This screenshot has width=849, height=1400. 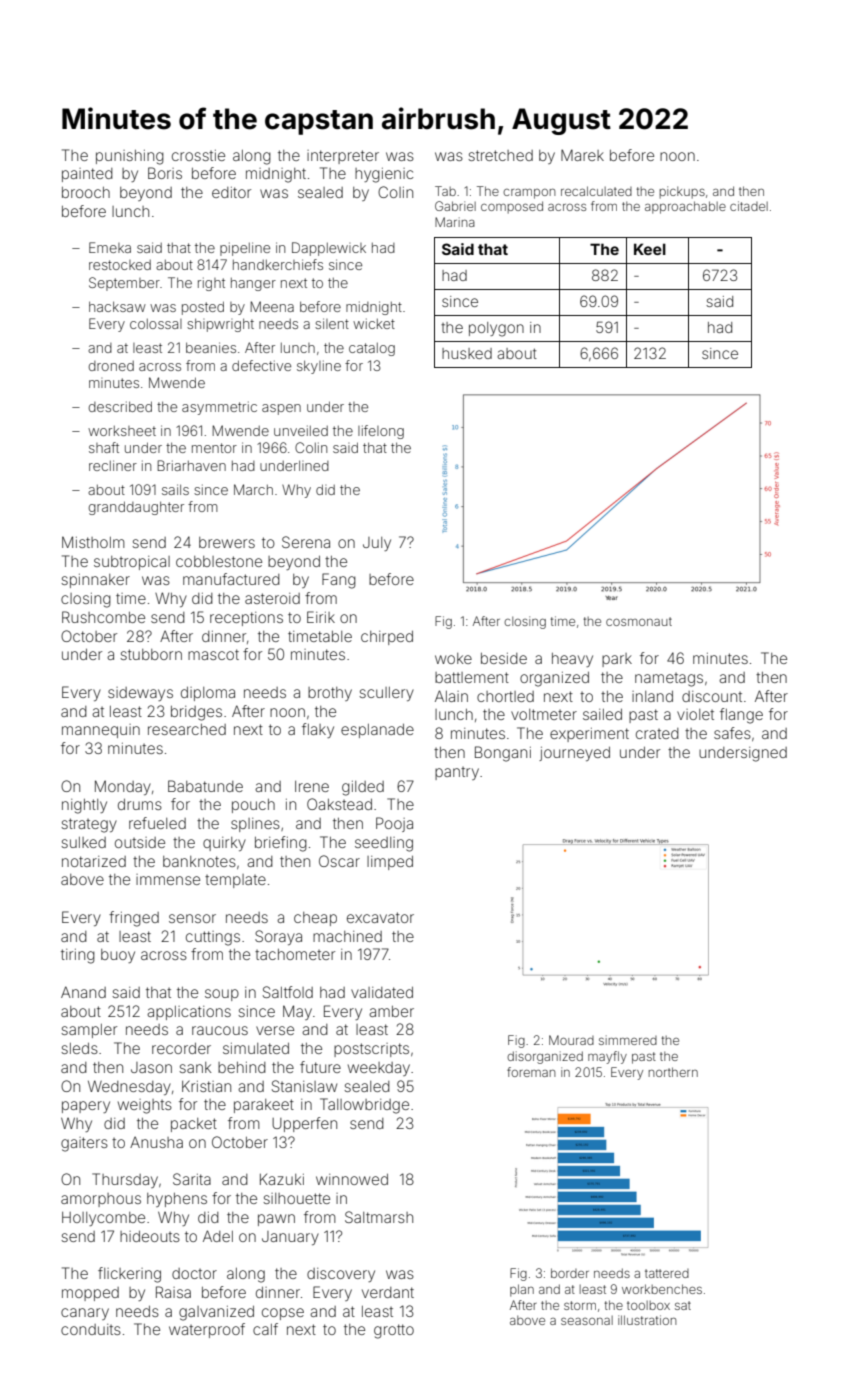 I want to click on amber, so click(x=391, y=1011).
